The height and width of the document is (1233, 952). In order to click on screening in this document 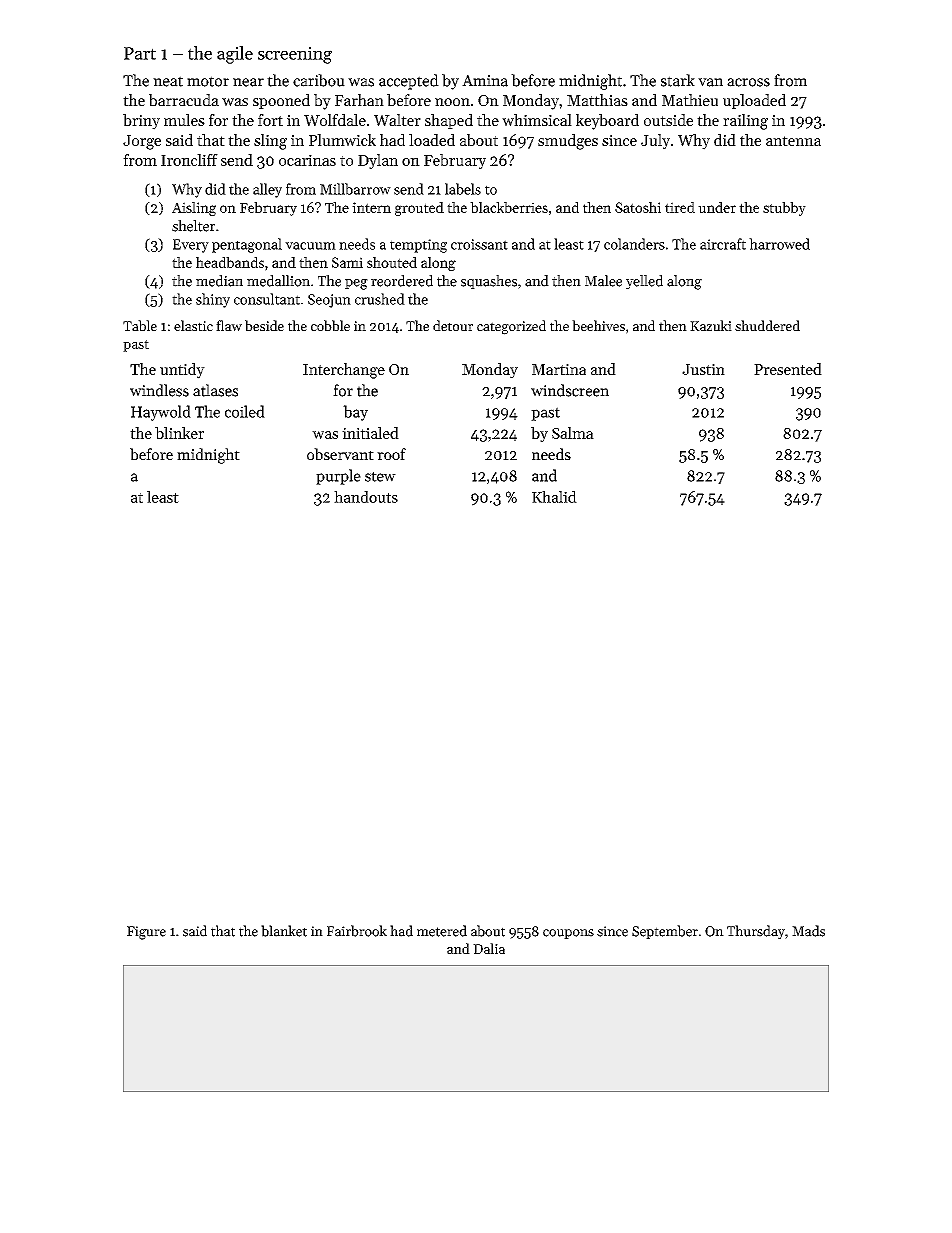, I will do `click(295, 55)`.
